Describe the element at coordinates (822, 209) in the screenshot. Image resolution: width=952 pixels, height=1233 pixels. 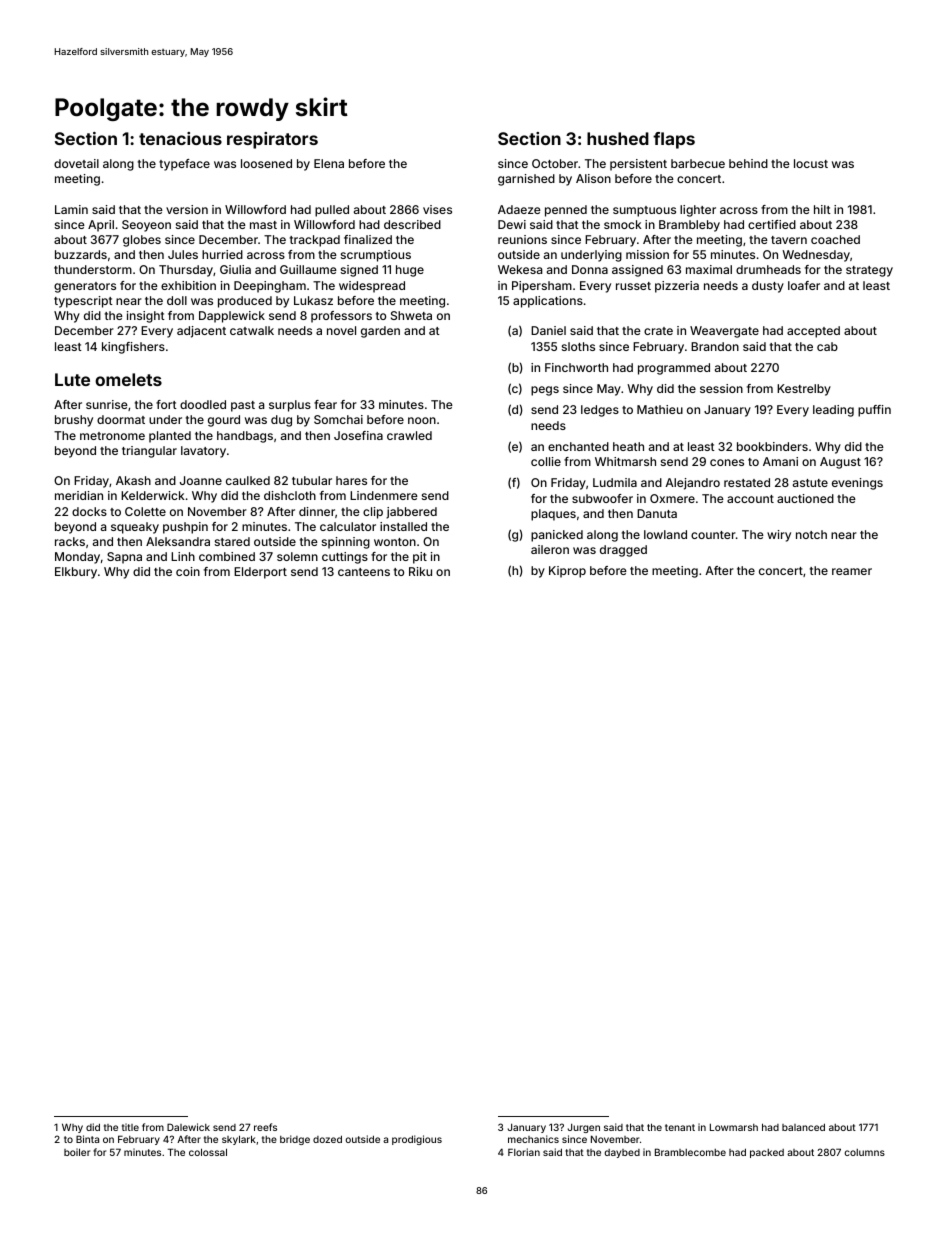
I see `hilt` at that location.
